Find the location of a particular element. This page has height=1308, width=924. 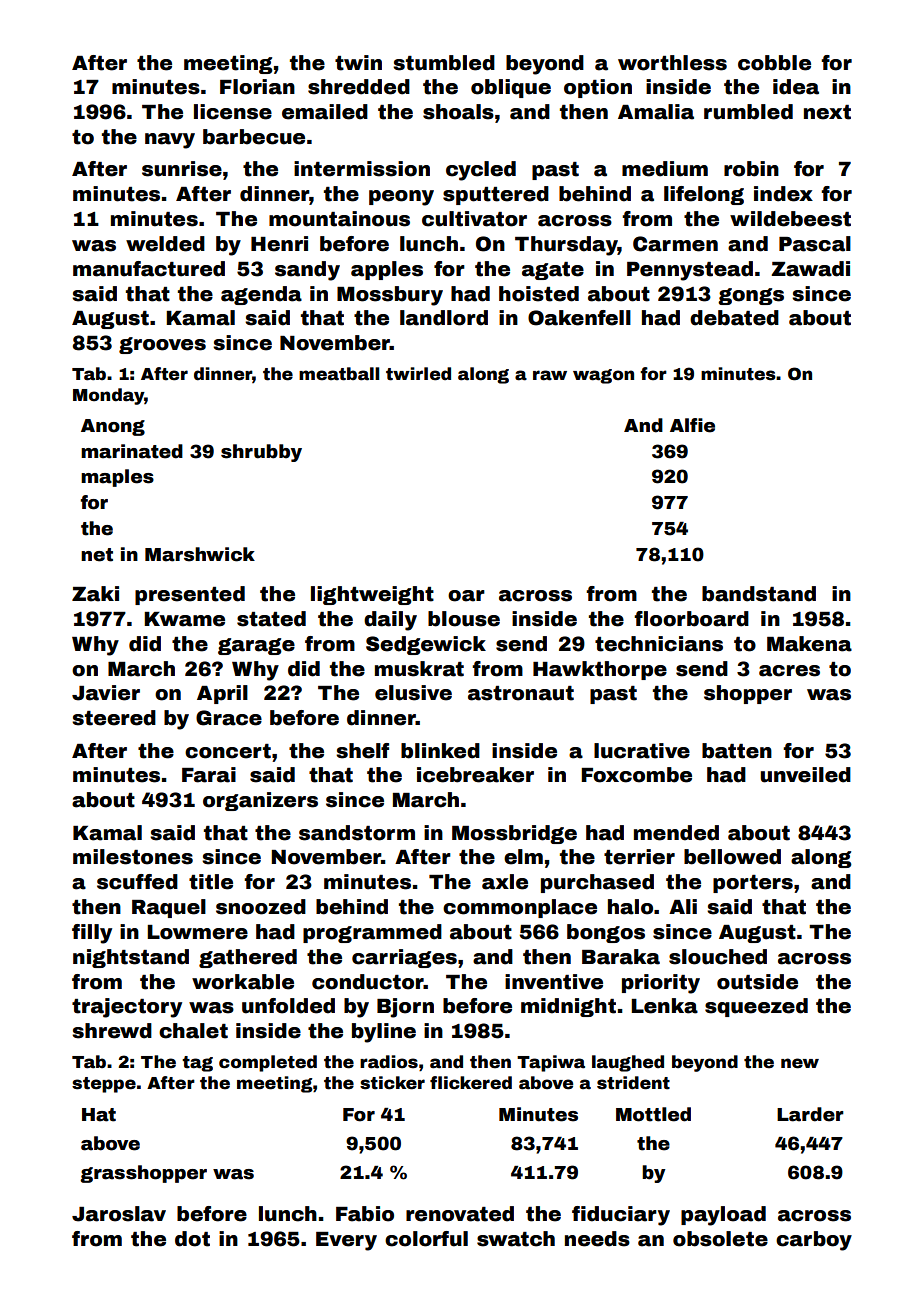

swatch is located at coordinates (516, 1239).
